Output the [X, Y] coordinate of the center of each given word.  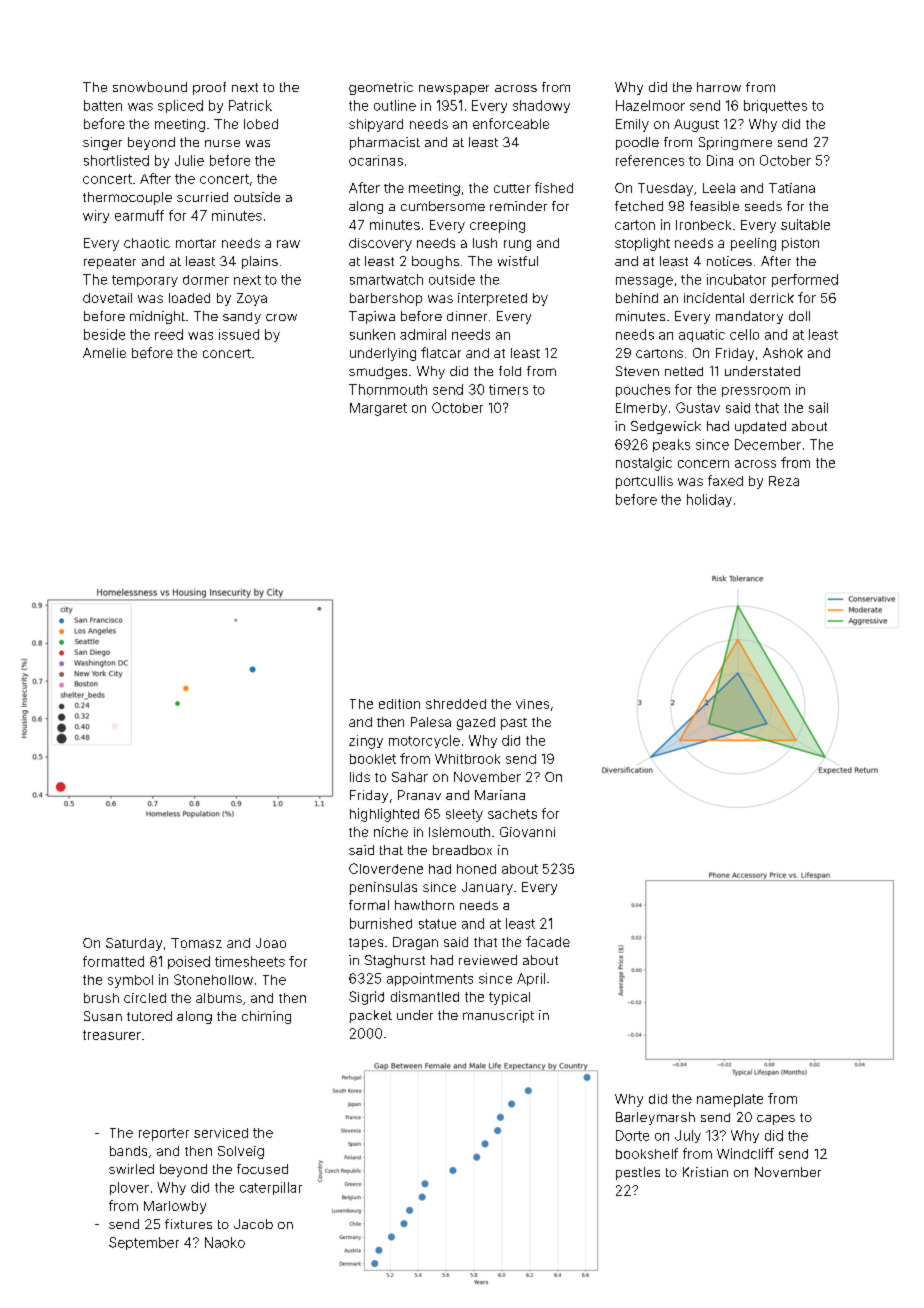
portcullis [644, 482]
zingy [366, 742]
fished [554, 187]
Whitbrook [467, 759]
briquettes [775, 106]
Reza [784, 481]
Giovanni [527, 832]
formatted [113, 961]
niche [391, 832]
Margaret [378, 409]
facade [548, 941]
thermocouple [127, 198]
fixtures [188, 1224]
